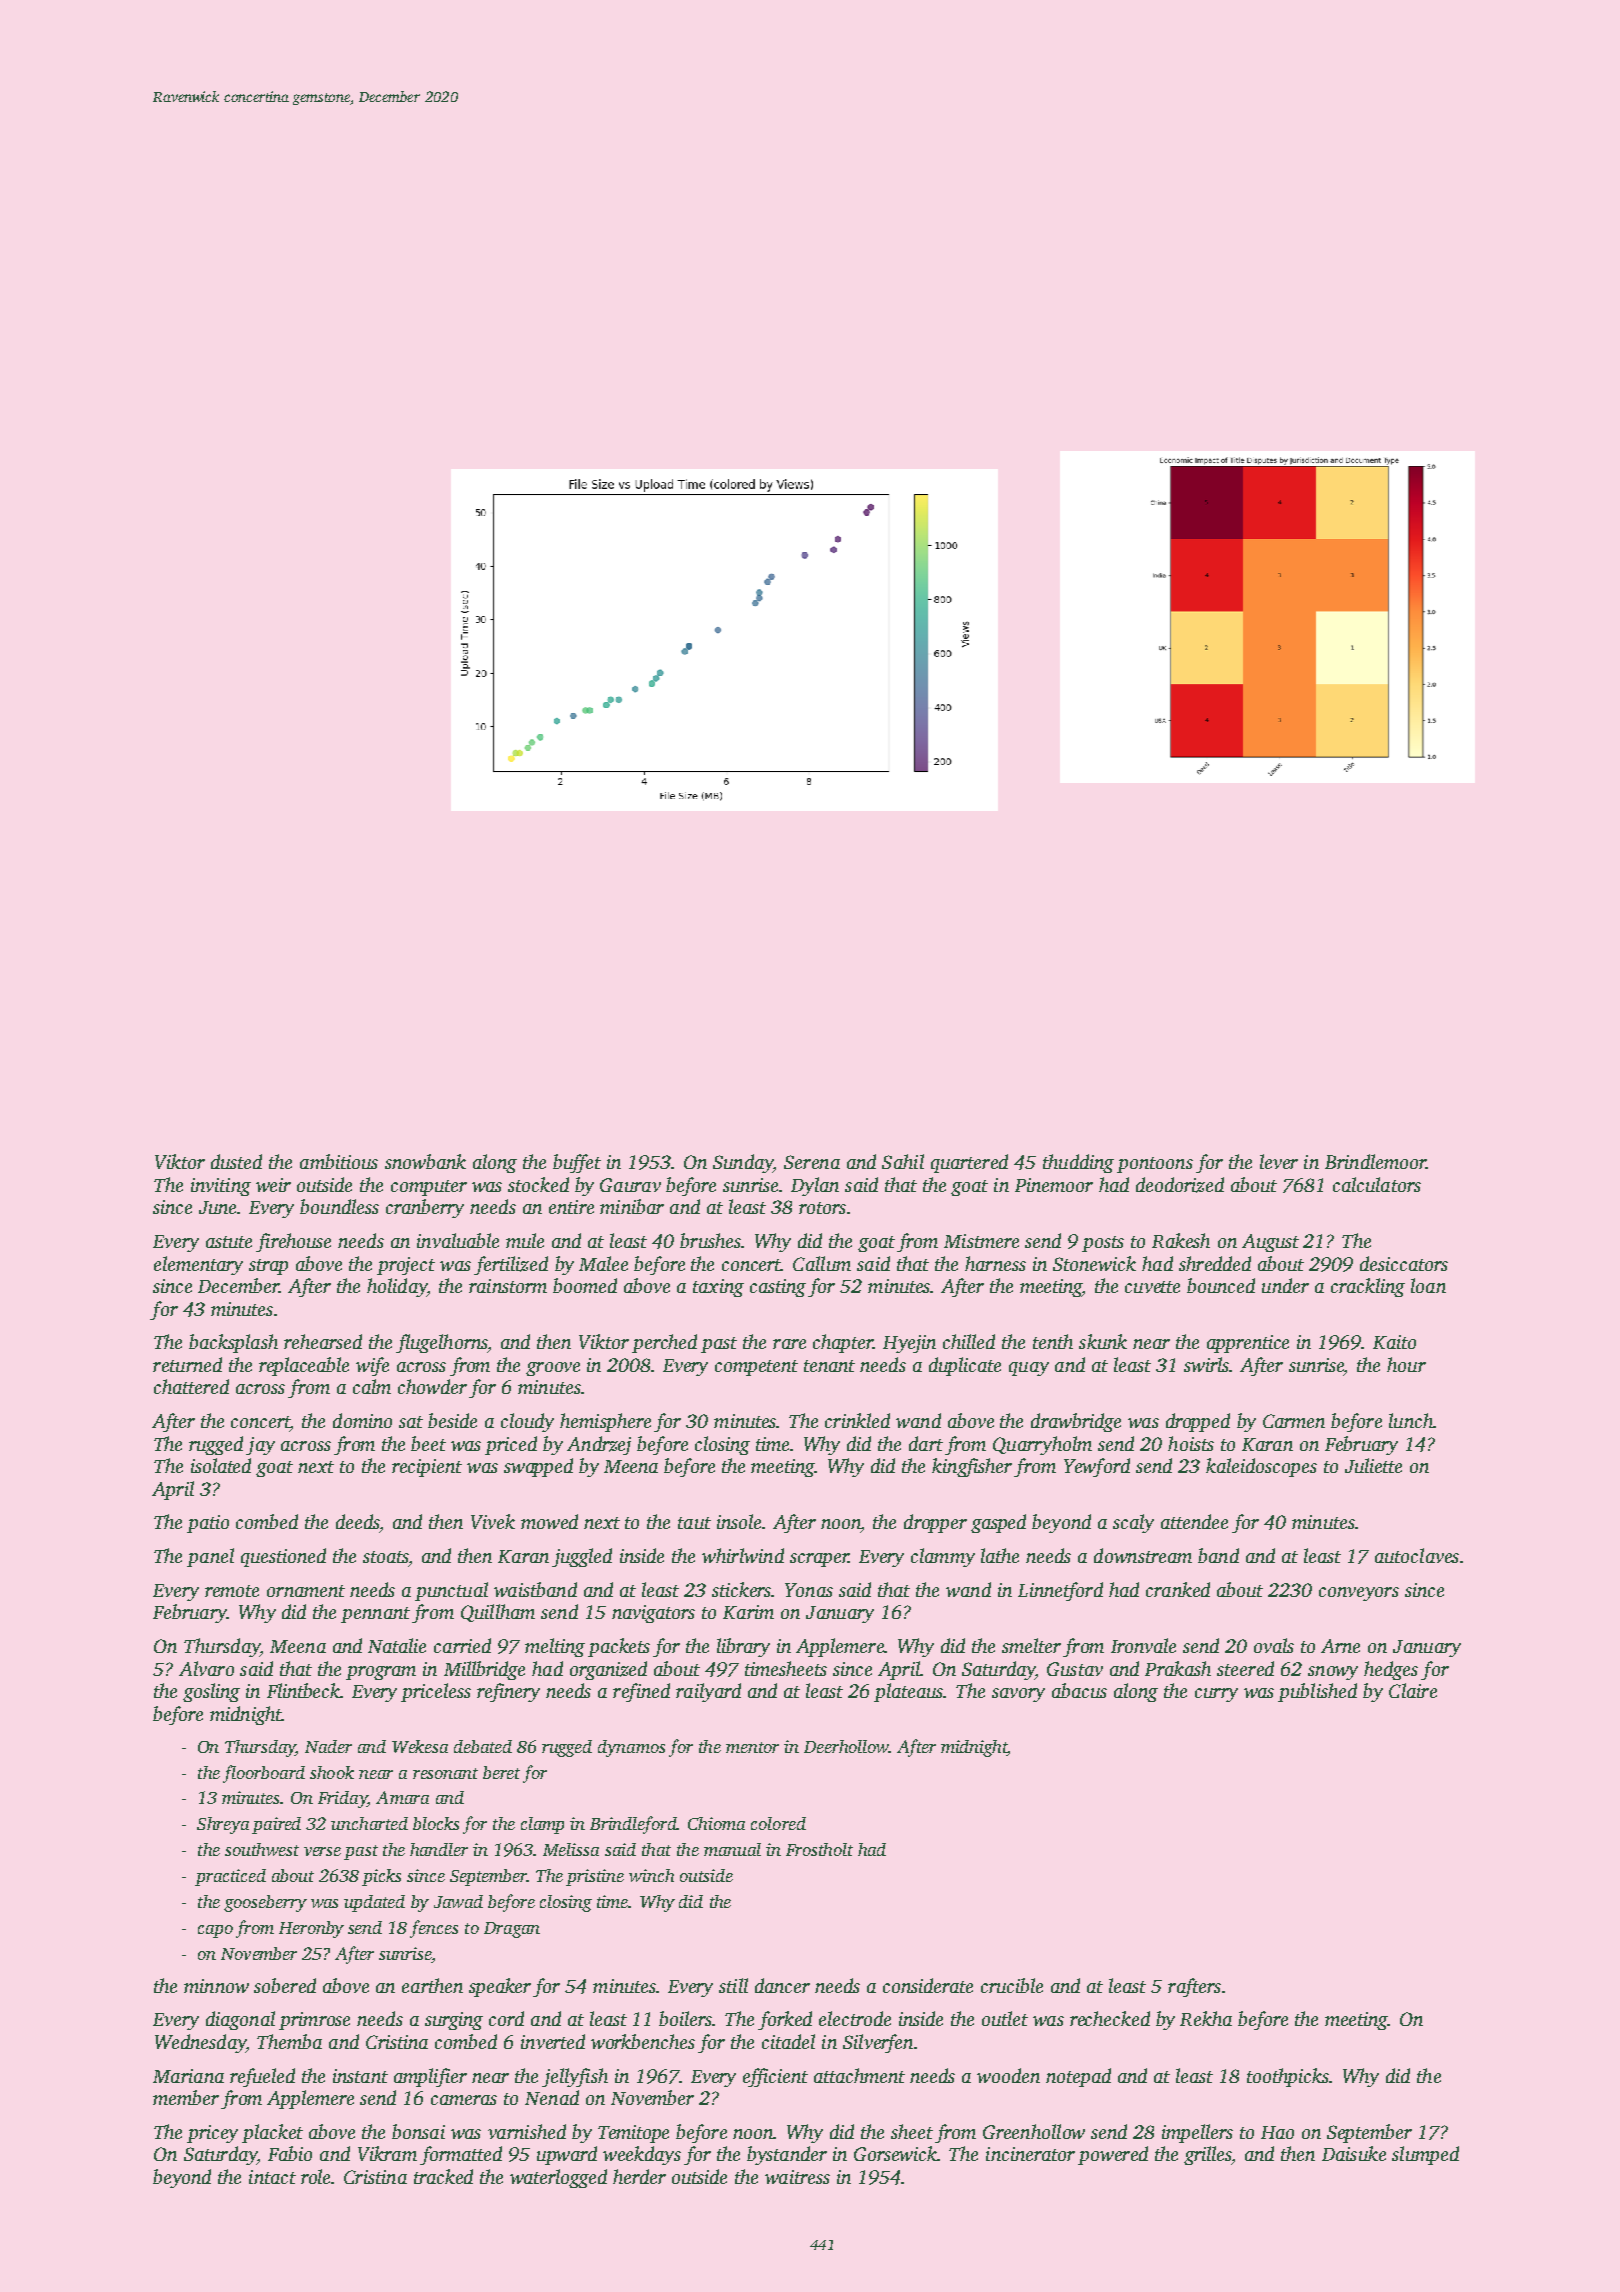  What do you see at coordinates (429, 1188) in the document?
I see `computer` at bounding box center [429, 1188].
